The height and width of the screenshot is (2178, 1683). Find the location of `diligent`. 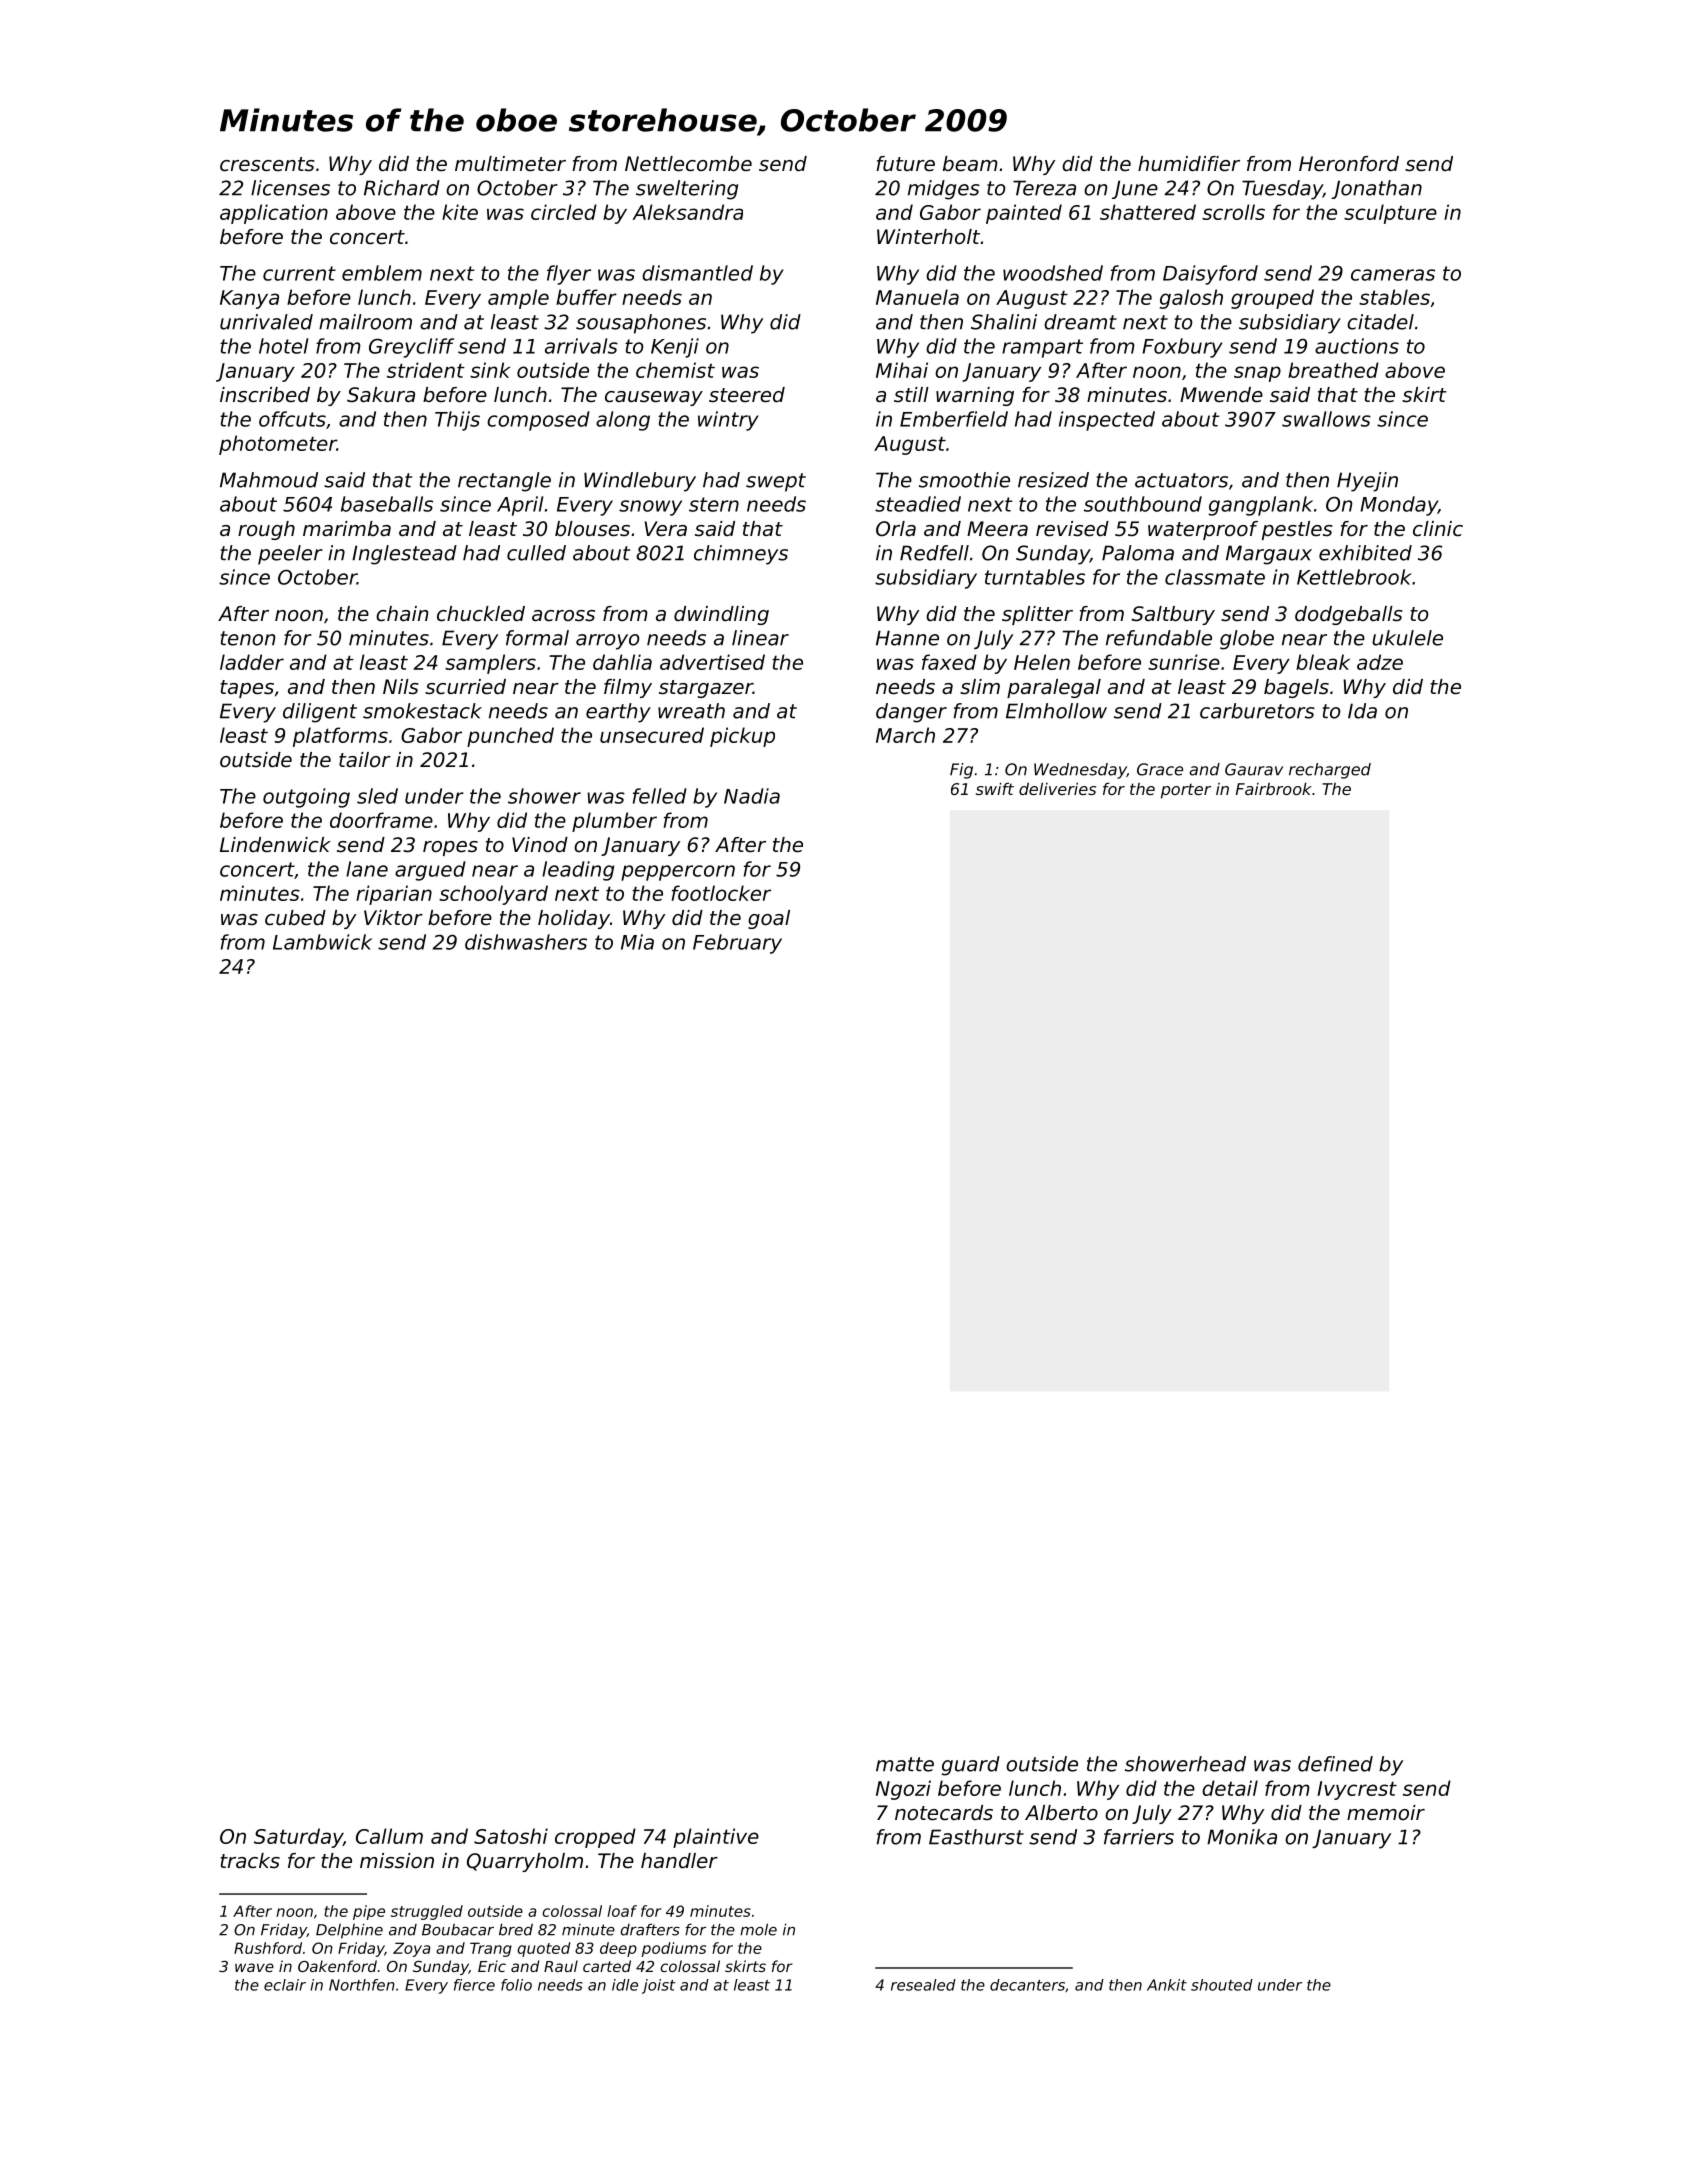

diligent is located at coordinates (320, 713).
